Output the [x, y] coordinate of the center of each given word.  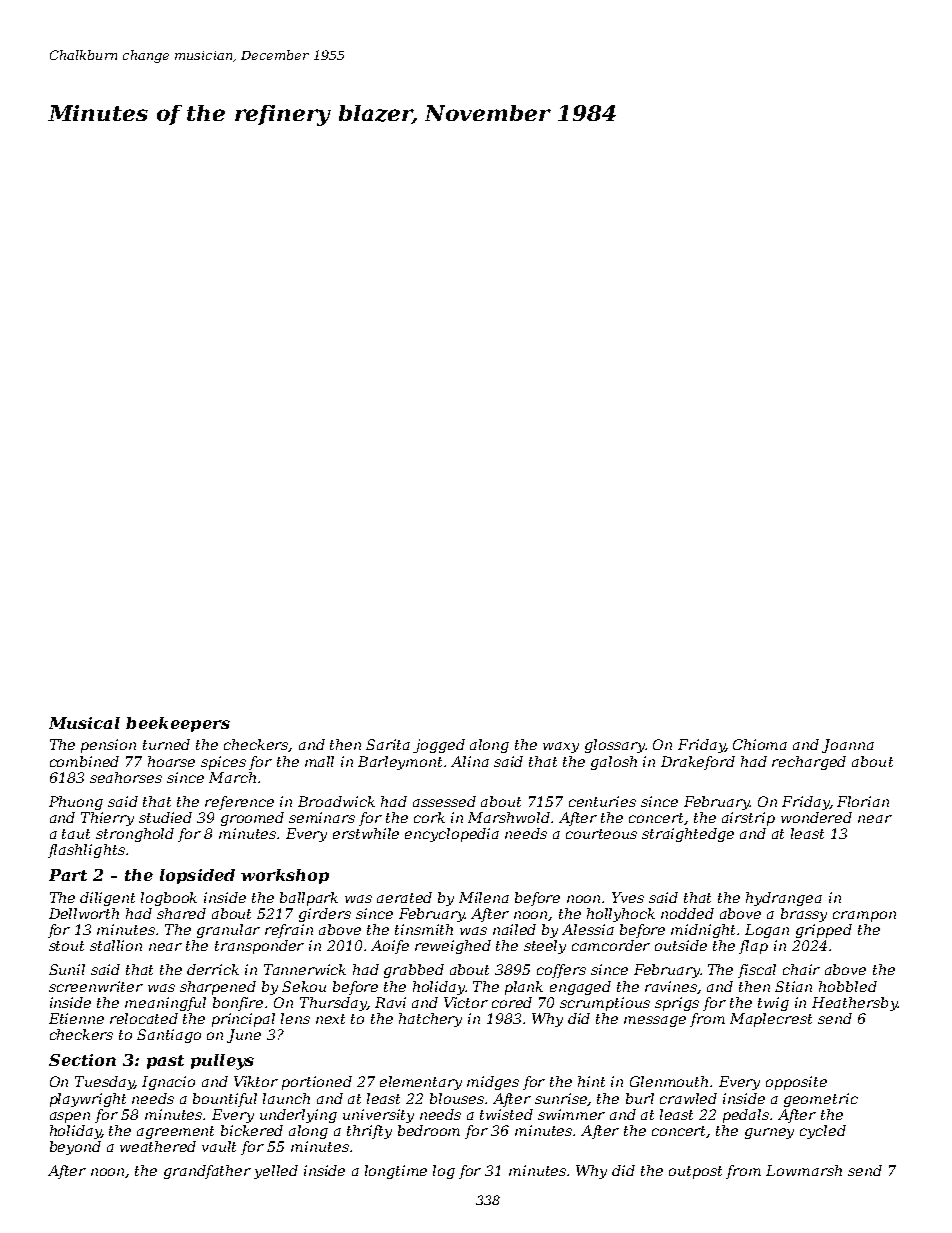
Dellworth [84, 913]
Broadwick [336, 801]
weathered [158, 1146]
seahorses [126, 777]
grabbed [414, 971]
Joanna [848, 746]
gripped [824, 931]
